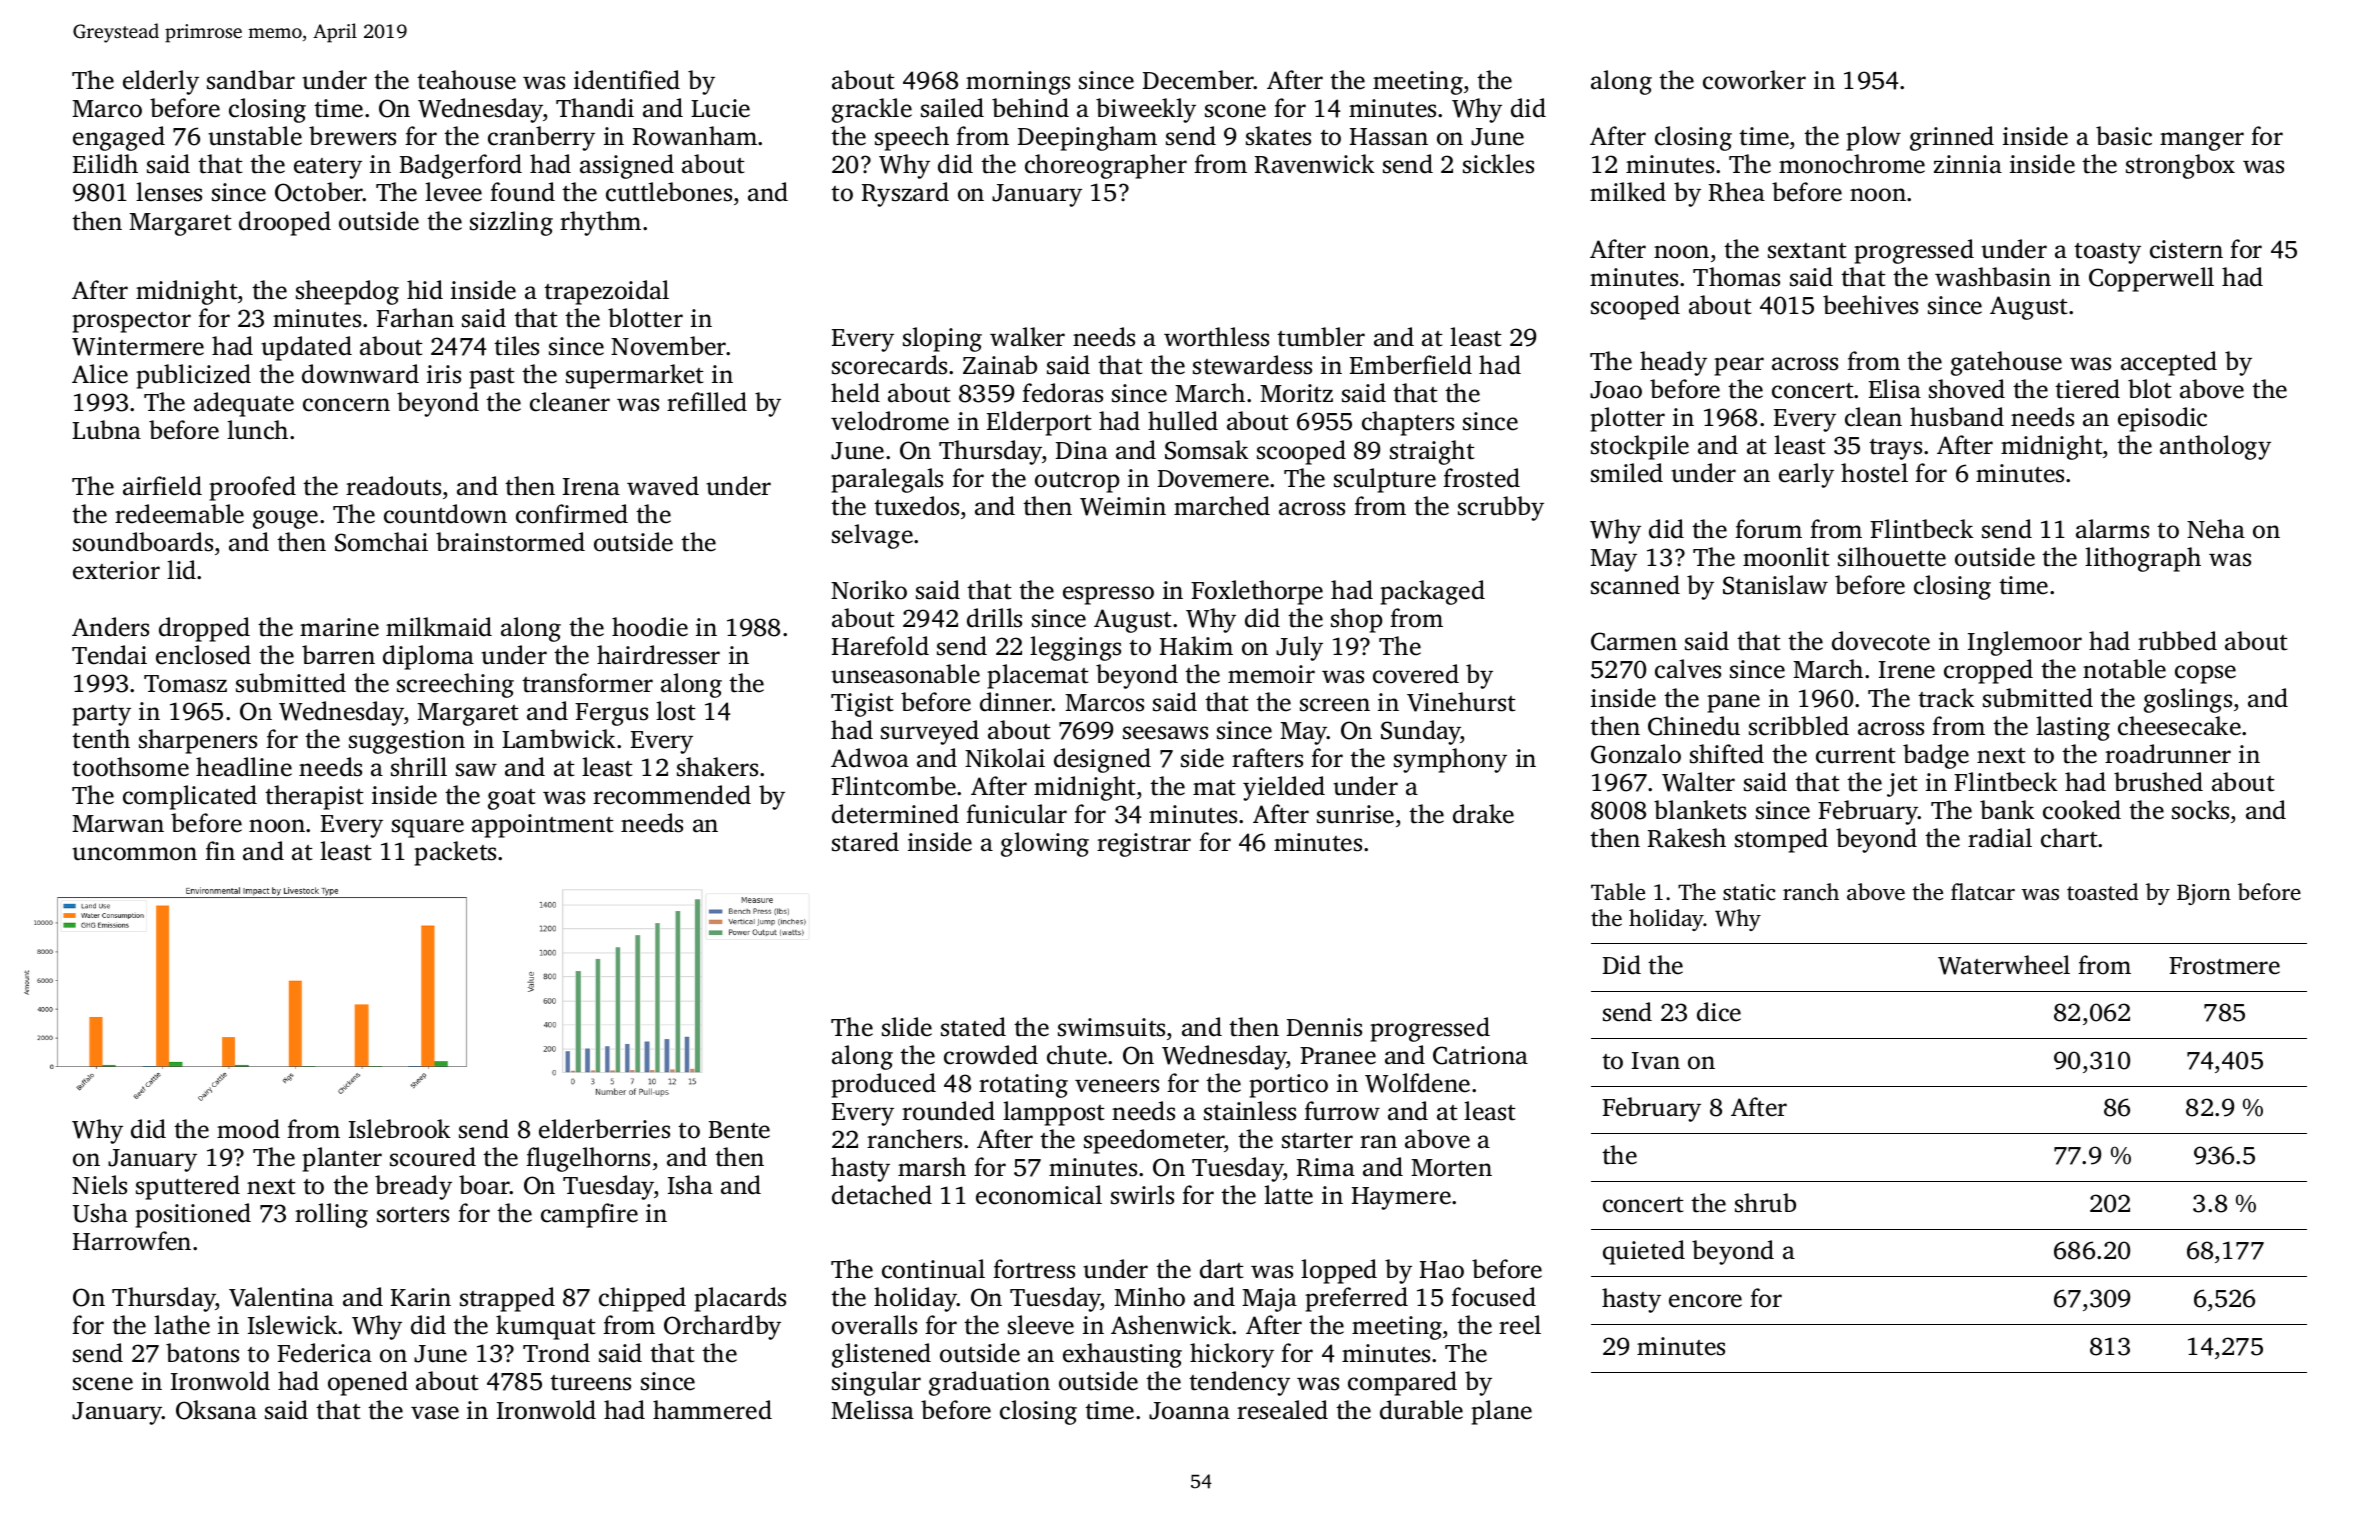 This document has width=2380, height=1540. What do you see at coordinates (169, 192) in the document?
I see `lenses` at bounding box center [169, 192].
